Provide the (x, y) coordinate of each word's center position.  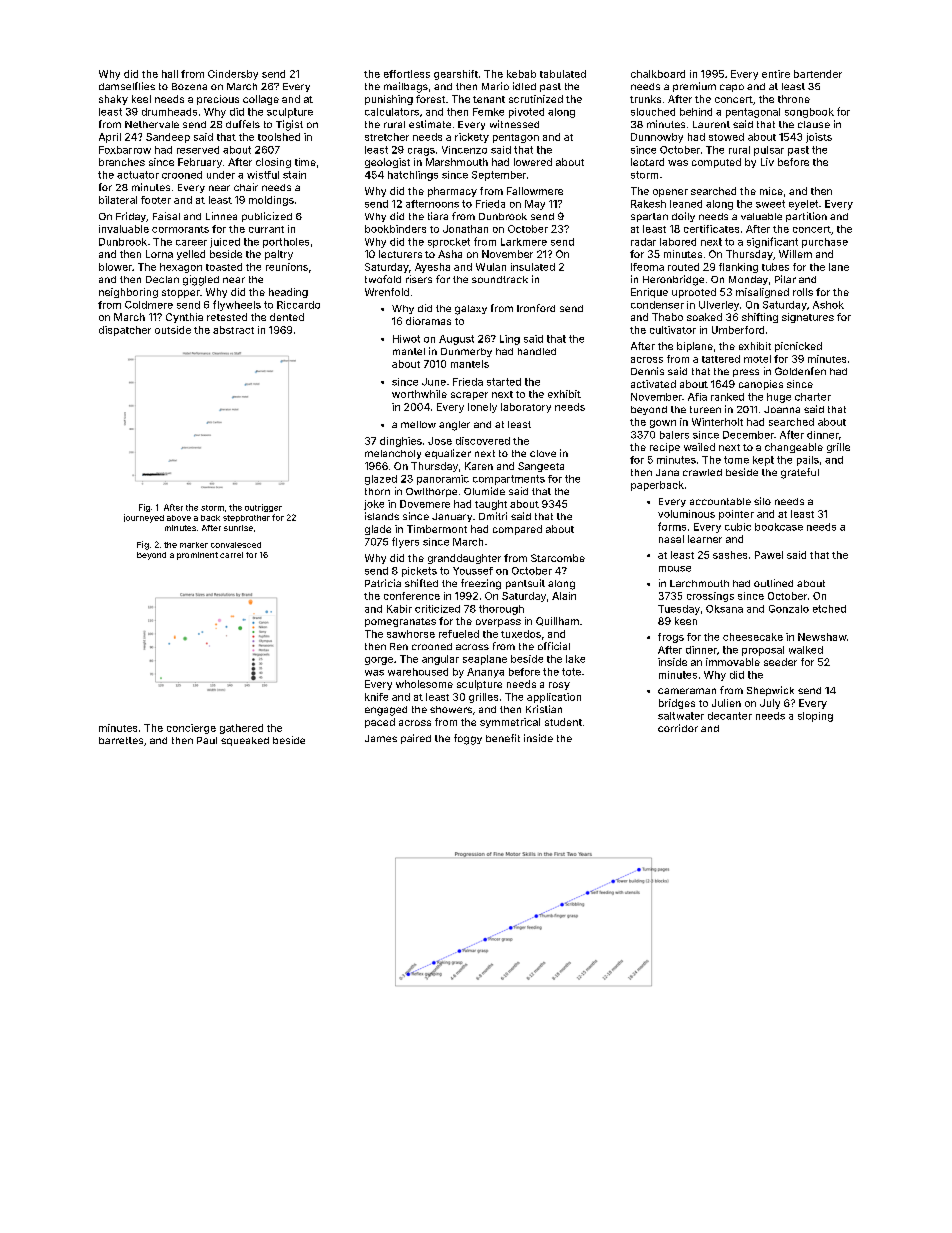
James (381, 738)
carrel (231, 555)
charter (813, 397)
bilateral (118, 200)
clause (814, 124)
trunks (645, 99)
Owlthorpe (431, 492)
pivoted (526, 113)
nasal (671, 539)
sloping (815, 717)
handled (537, 351)
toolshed (279, 137)
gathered (241, 729)
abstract (233, 330)
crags (421, 152)
